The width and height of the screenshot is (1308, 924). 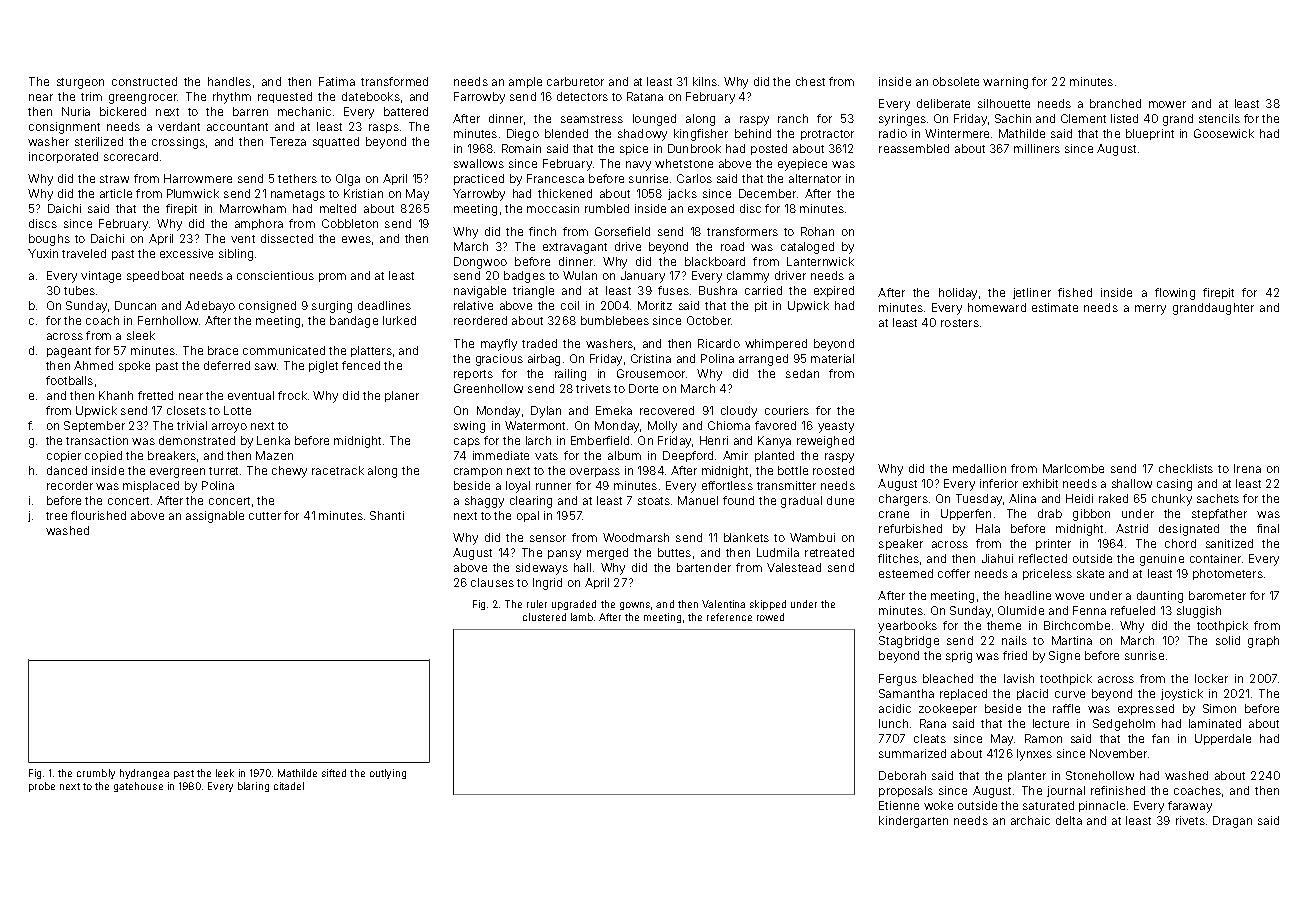 I want to click on jacks, so click(x=682, y=194).
